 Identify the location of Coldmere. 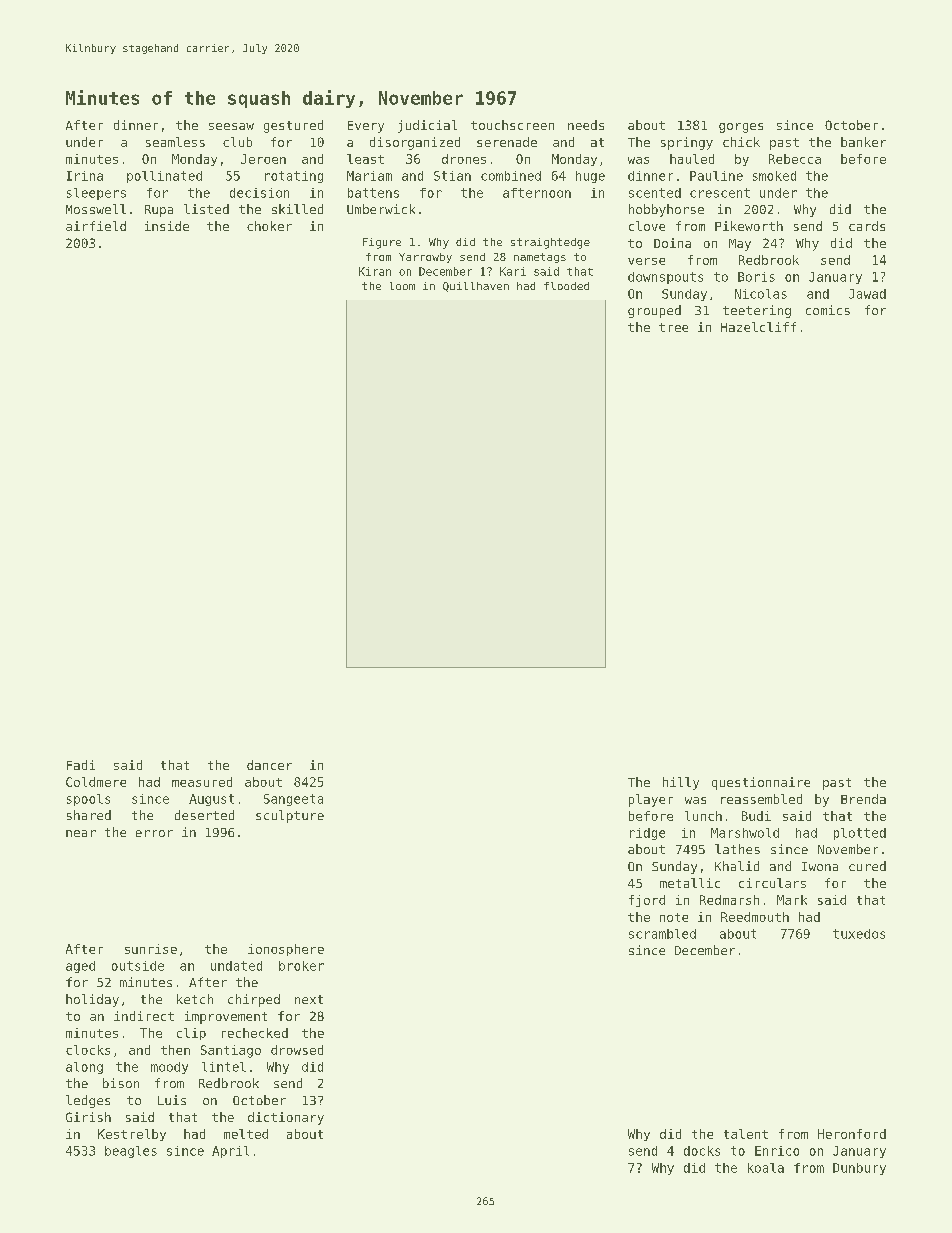
(96, 782).
